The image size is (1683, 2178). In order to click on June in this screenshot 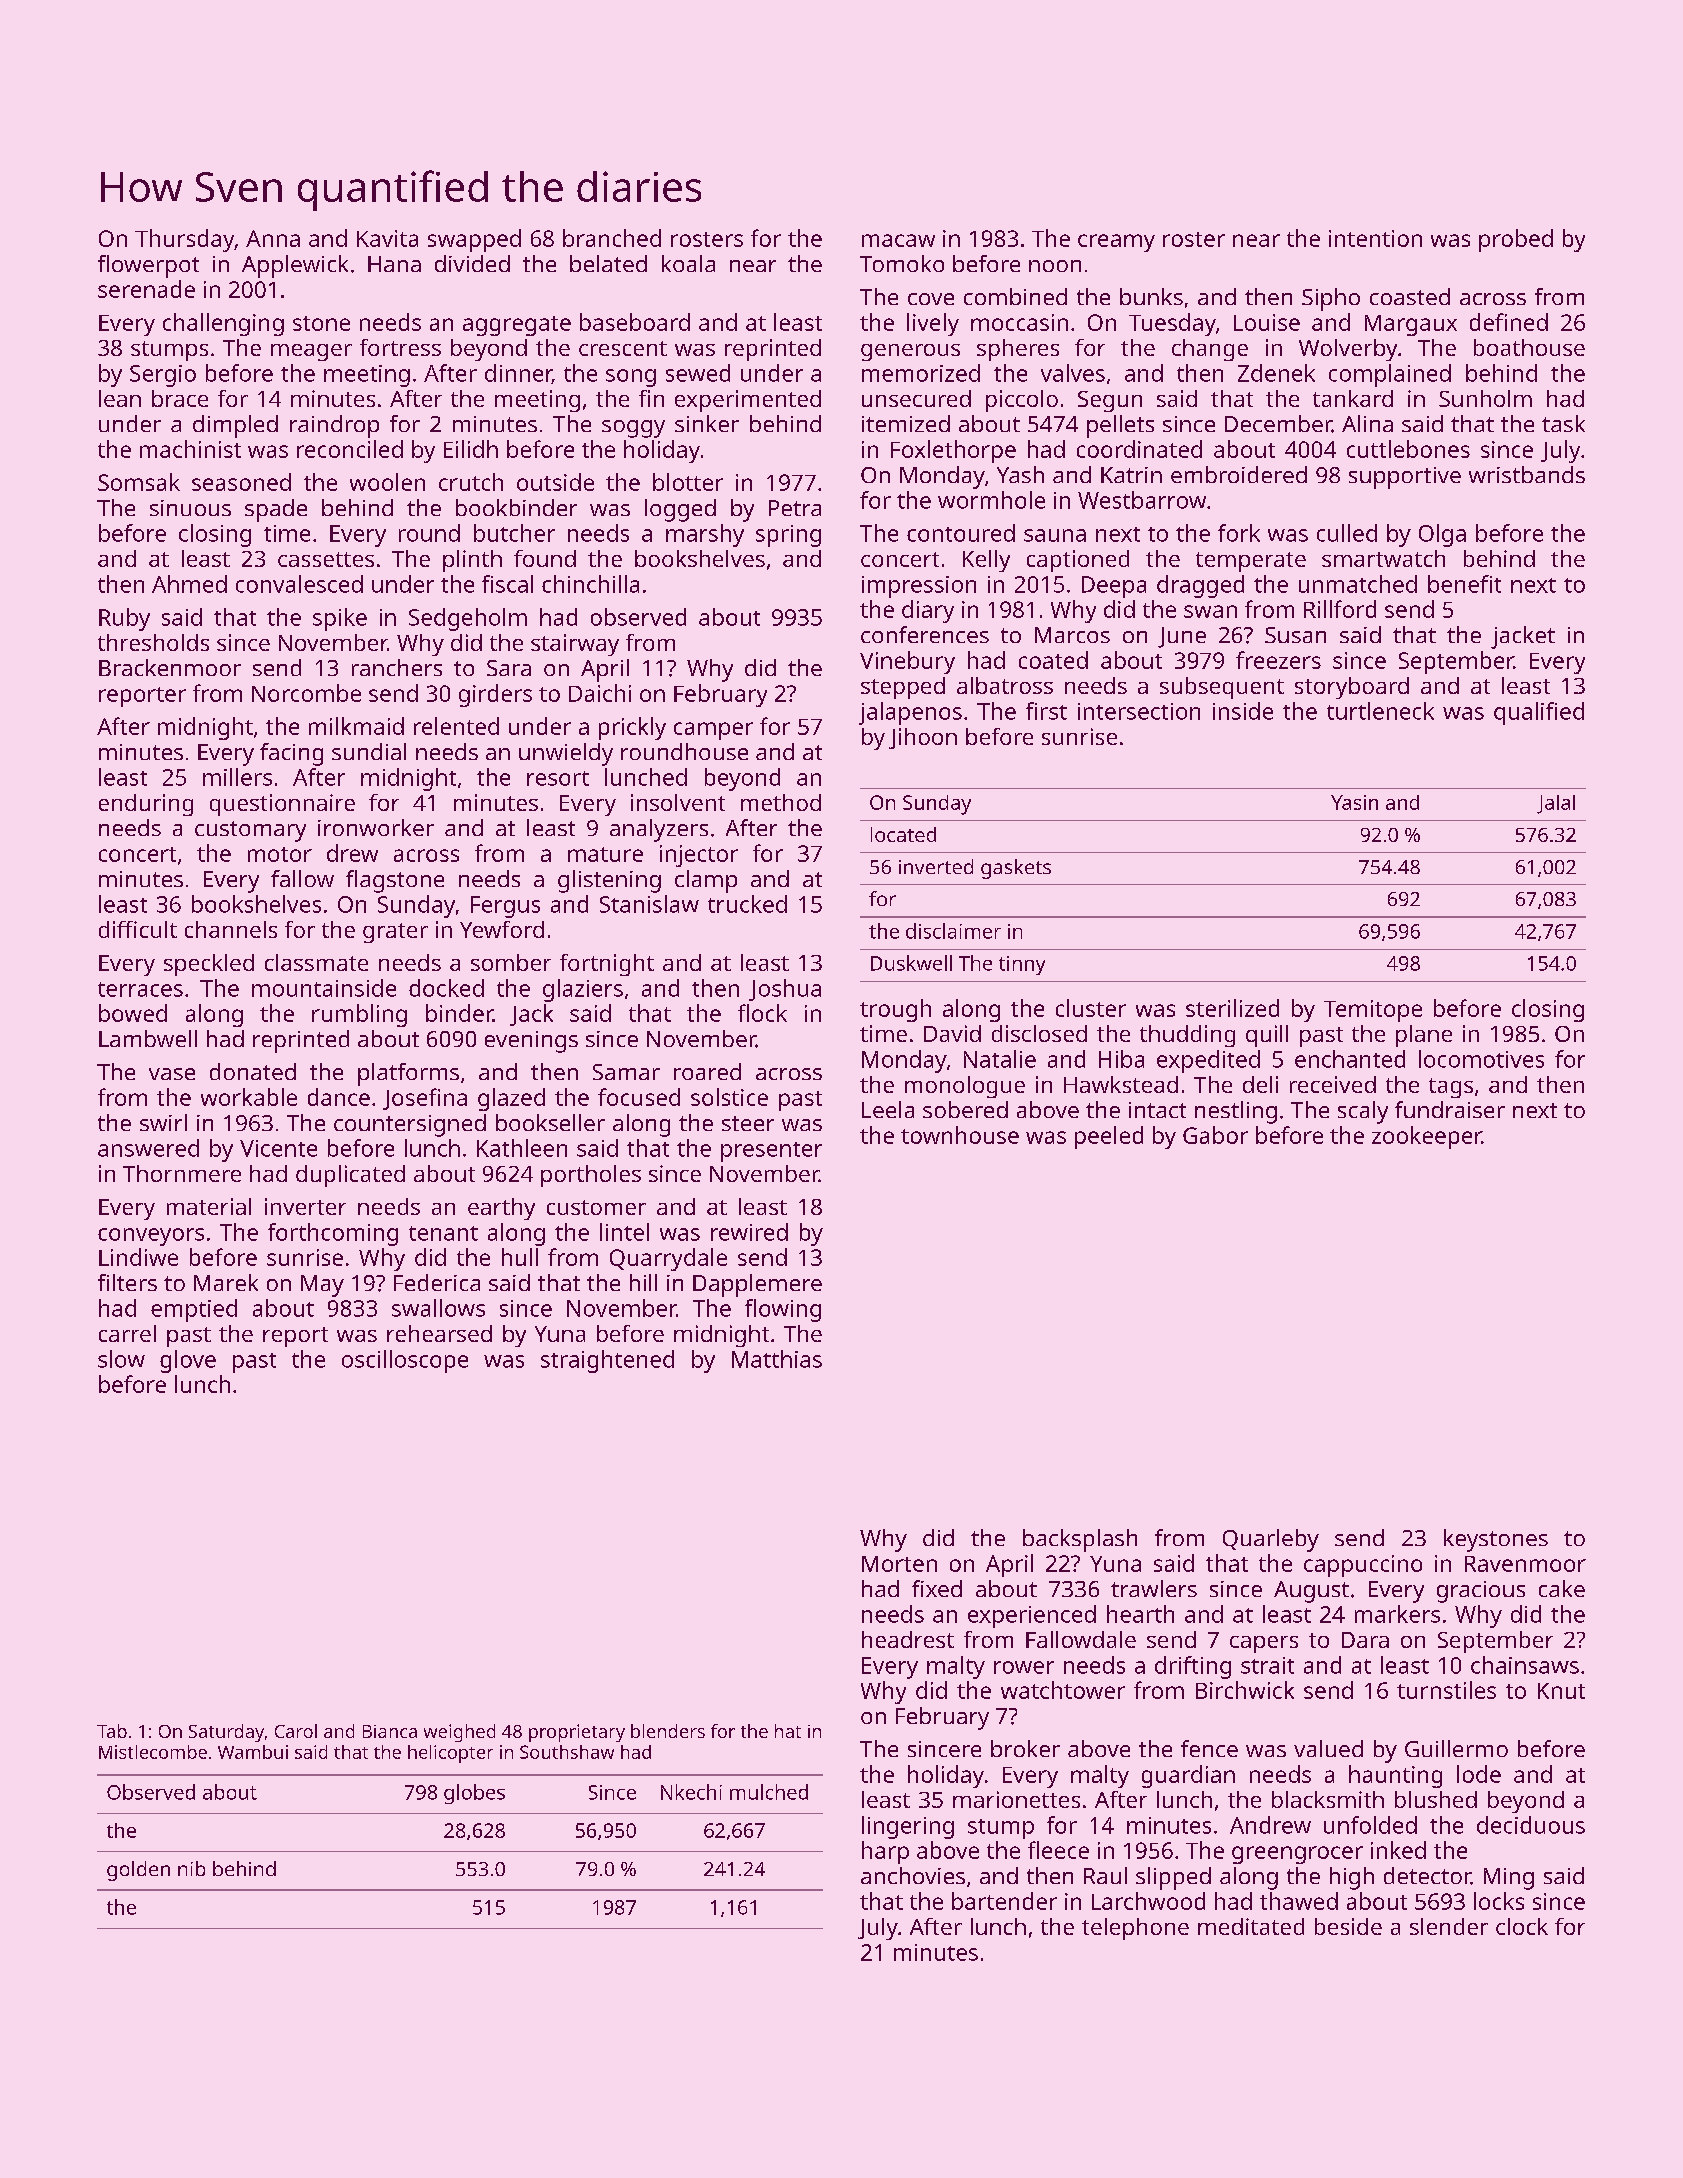, I will do `click(1182, 637)`.
